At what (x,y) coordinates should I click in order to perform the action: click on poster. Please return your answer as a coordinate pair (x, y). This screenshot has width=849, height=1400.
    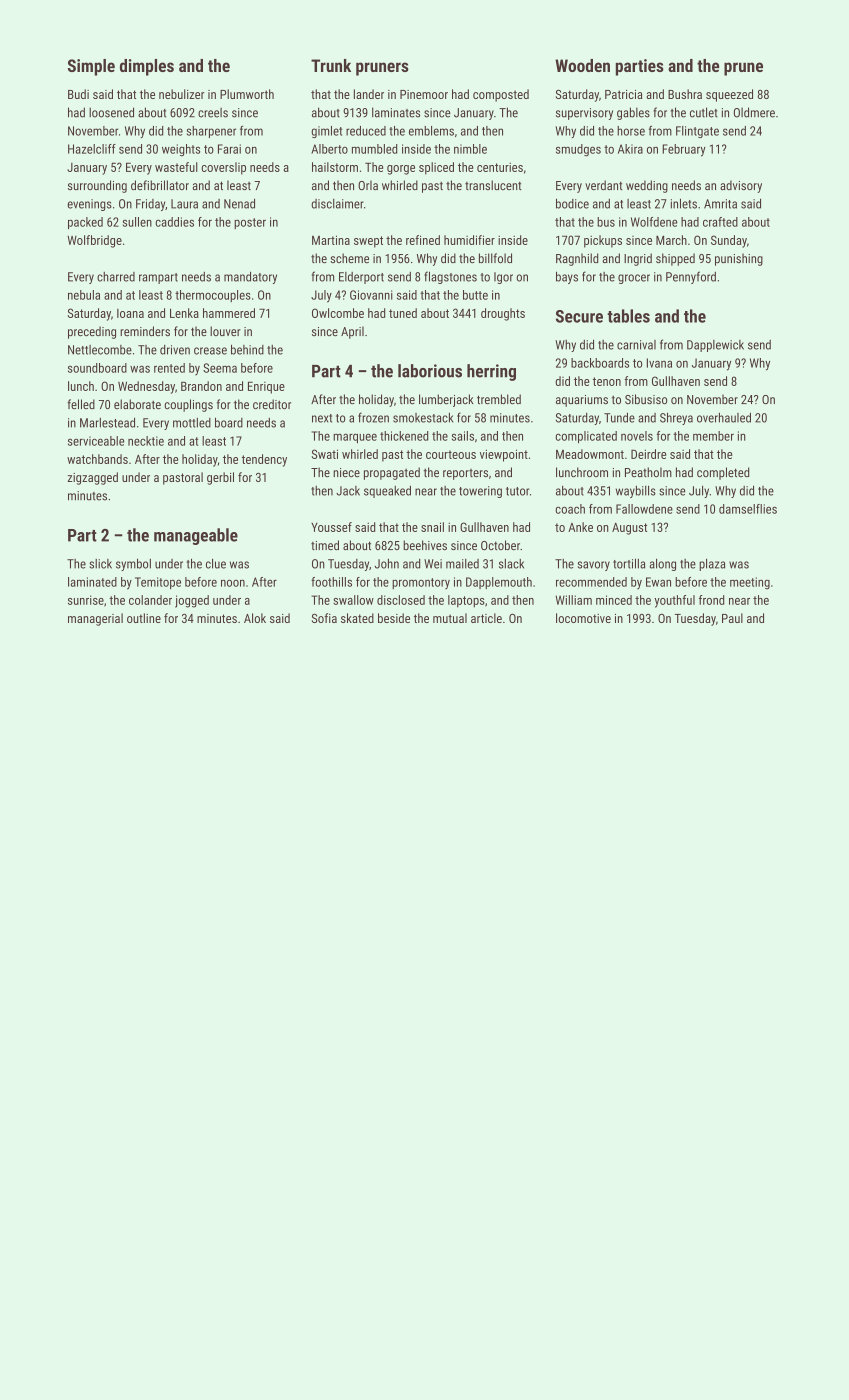
    Looking at the image, I should click on (250, 223).
